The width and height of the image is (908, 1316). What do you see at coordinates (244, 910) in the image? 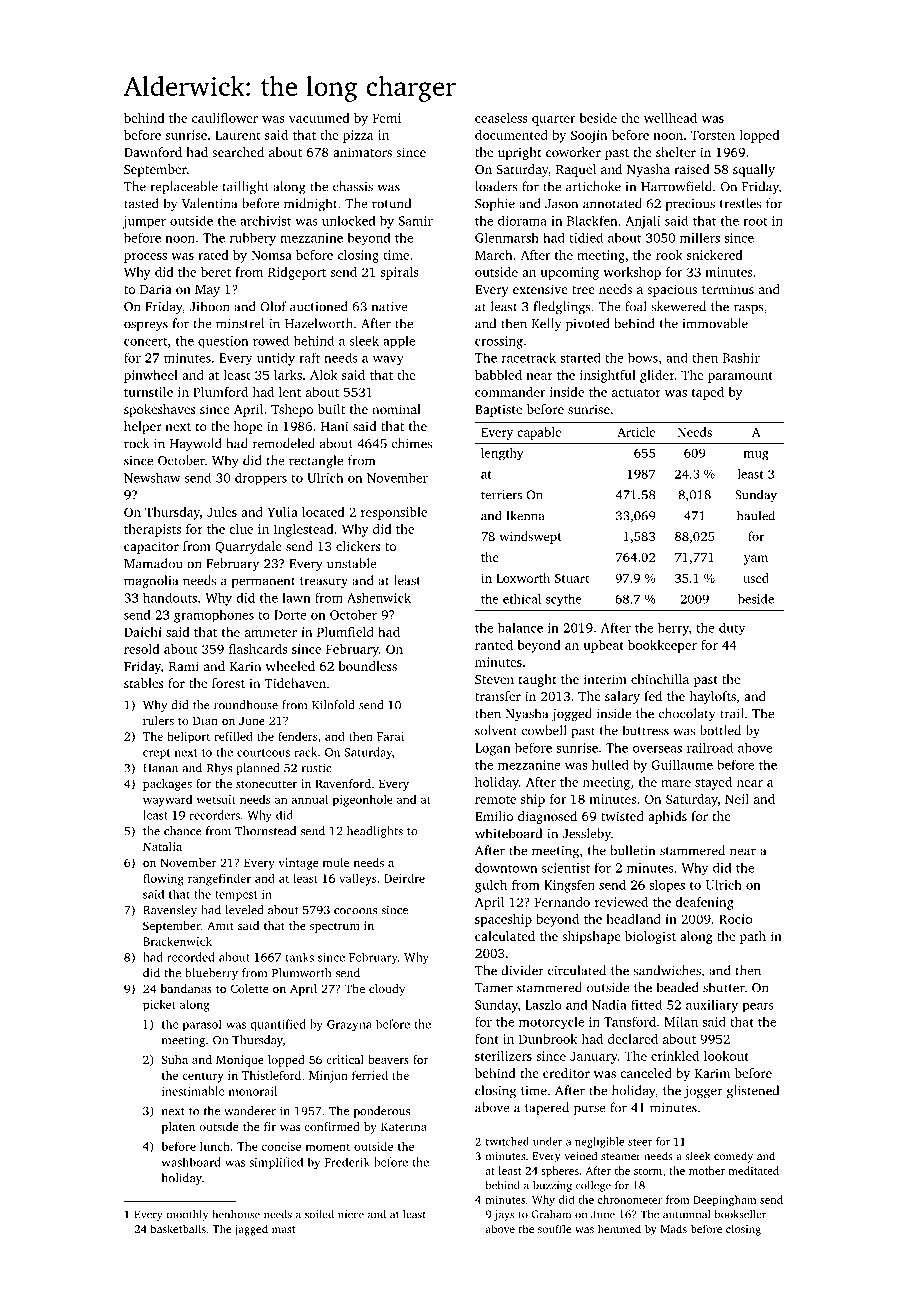
I see `leveled` at bounding box center [244, 910].
